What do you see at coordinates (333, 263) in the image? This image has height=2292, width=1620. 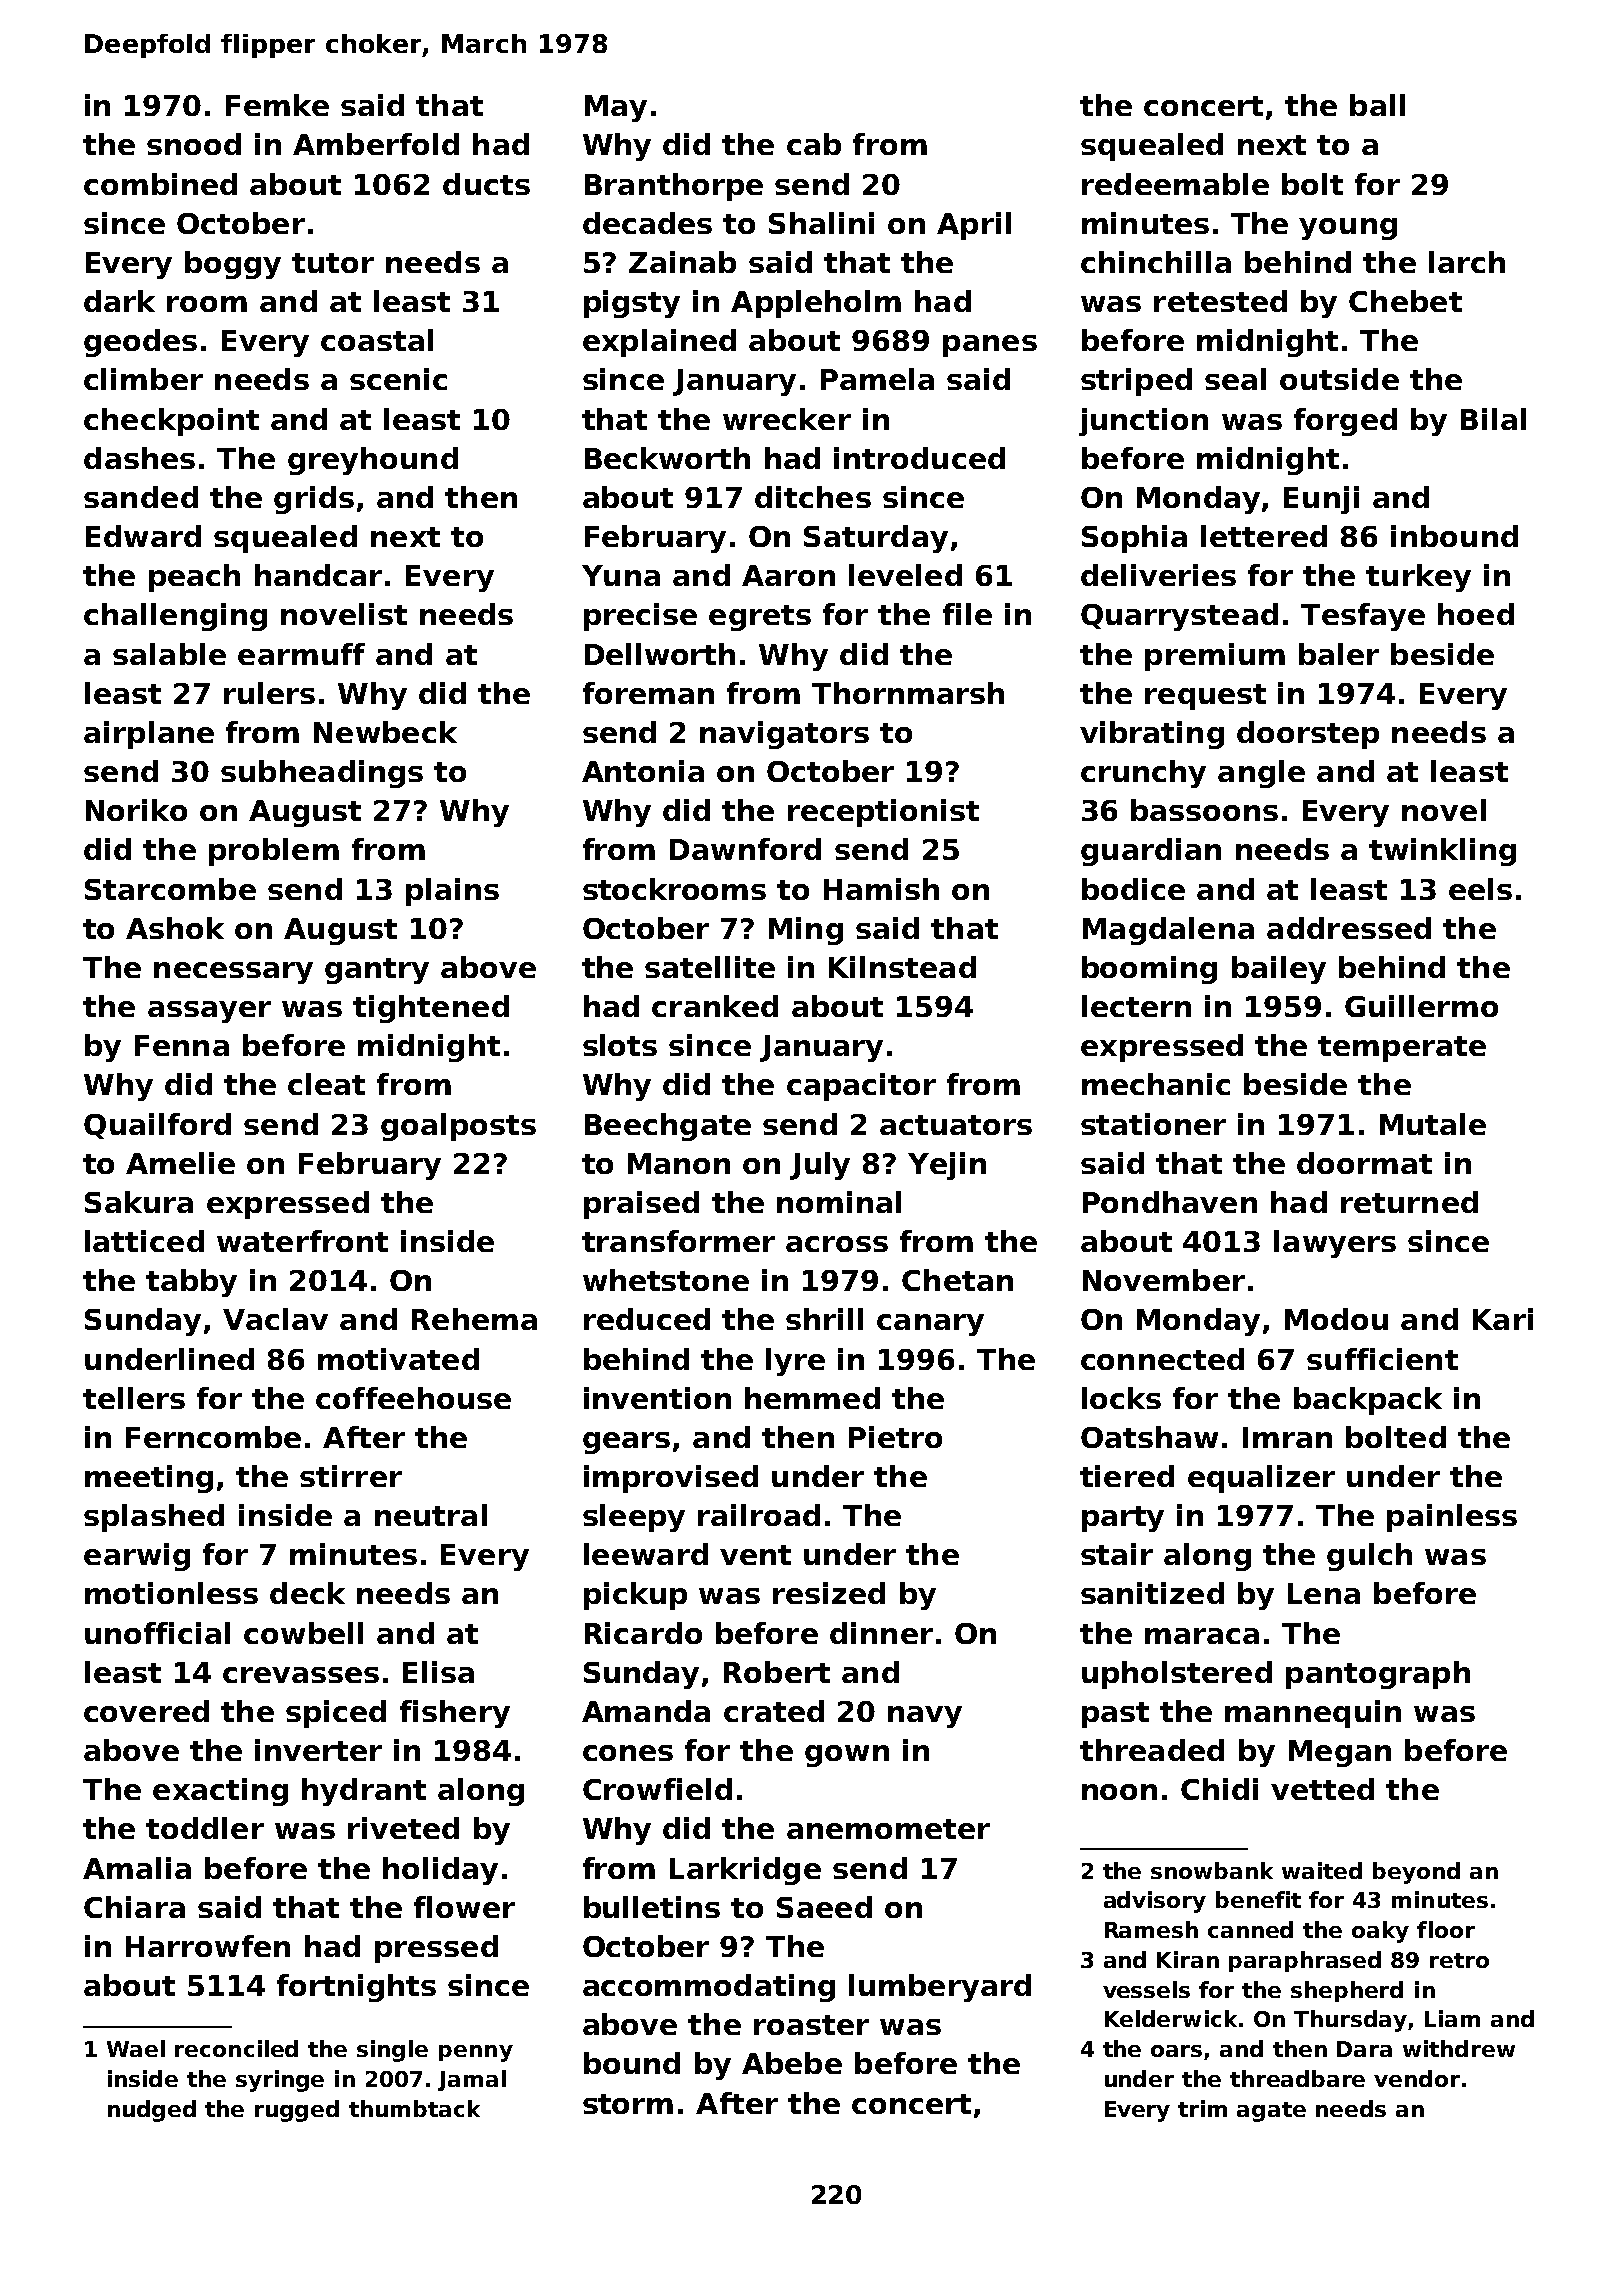 I see `tutor` at bounding box center [333, 263].
